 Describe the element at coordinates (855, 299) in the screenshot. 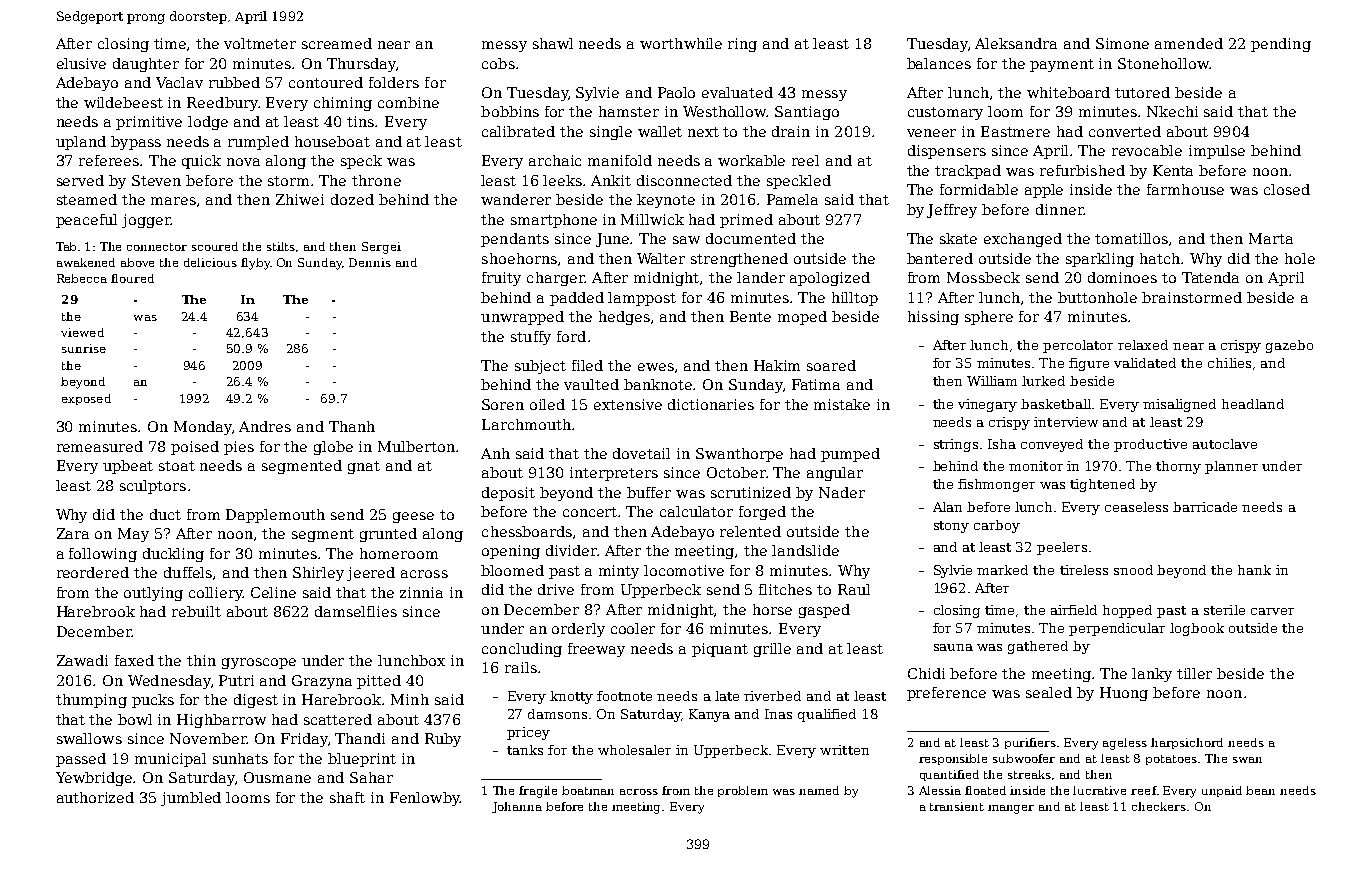

I see `hilltop` at that location.
